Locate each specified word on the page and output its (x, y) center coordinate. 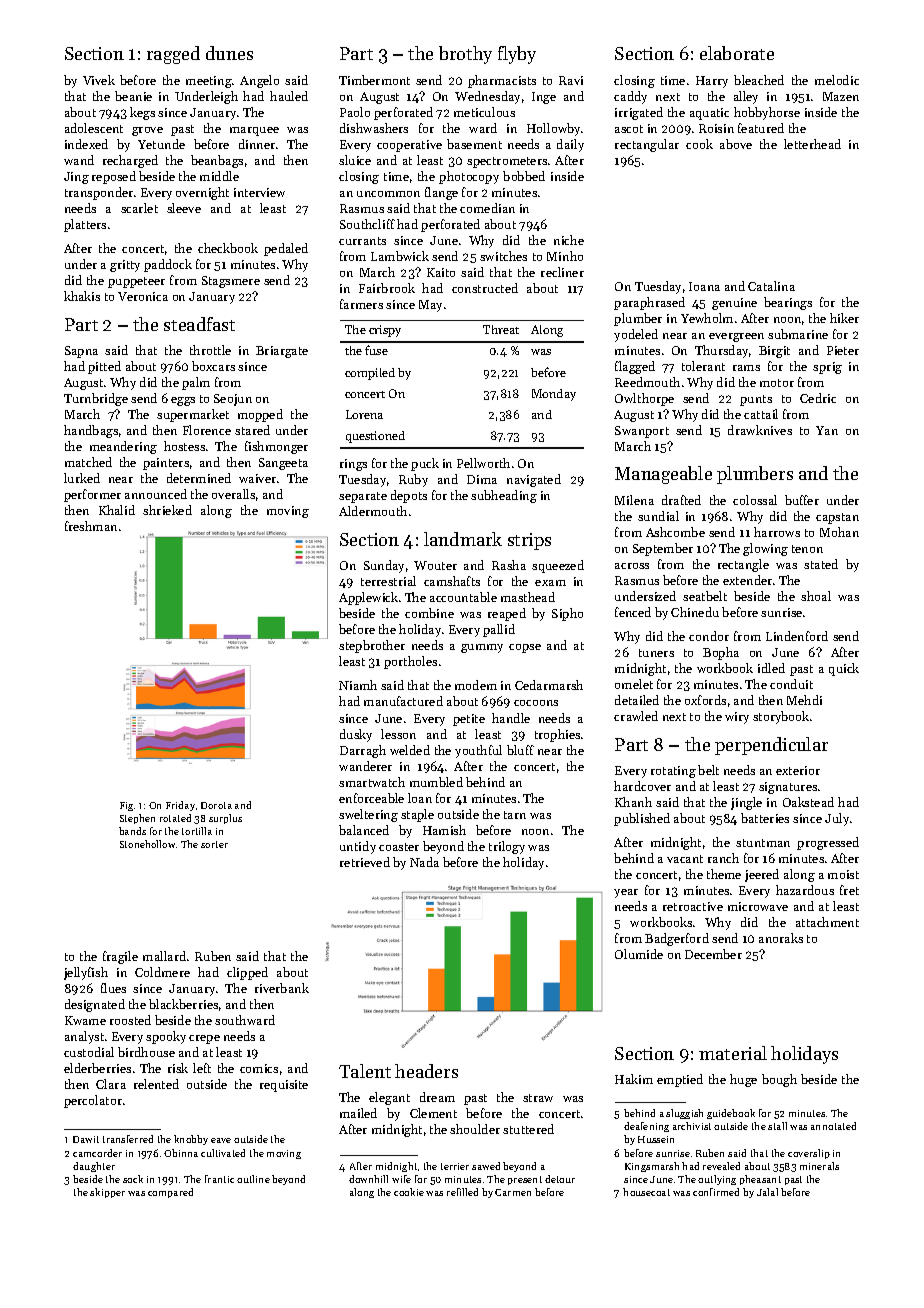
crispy (385, 331)
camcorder (97, 1153)
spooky (166, 1037)
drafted (681, 500)
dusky (356, 735)
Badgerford (677, 939)
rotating (673, 772)
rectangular (647, 145)
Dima (482, 479)
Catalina (771, 286)
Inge (544, 98)
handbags (91, 431)
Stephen (137, 819)
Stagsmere (231, 282)
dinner (257, 144)
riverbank (282, 988)
